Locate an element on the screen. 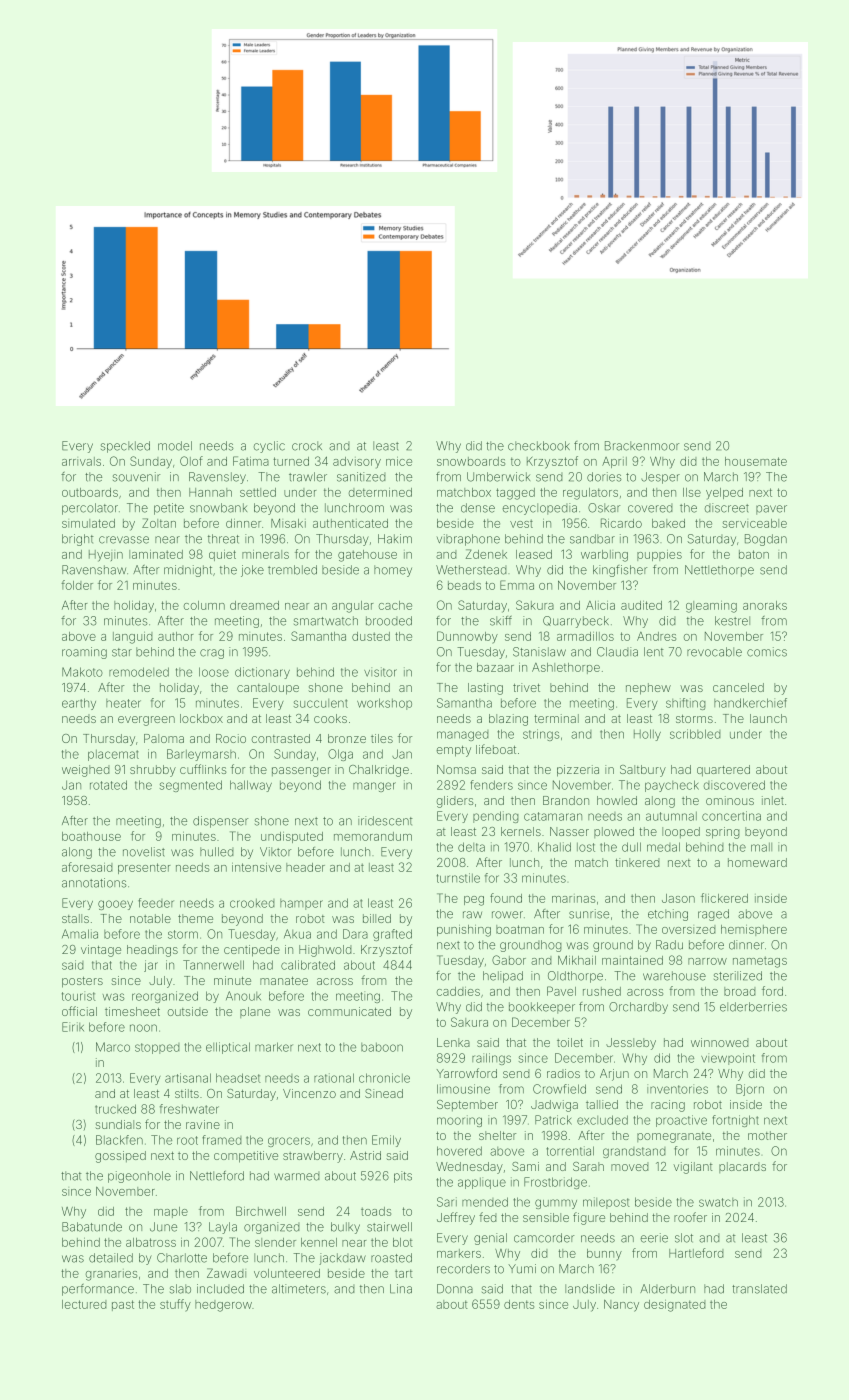 The width and height of the screenshot is (849, 1400). etching is located at coordinates (668, 915).
